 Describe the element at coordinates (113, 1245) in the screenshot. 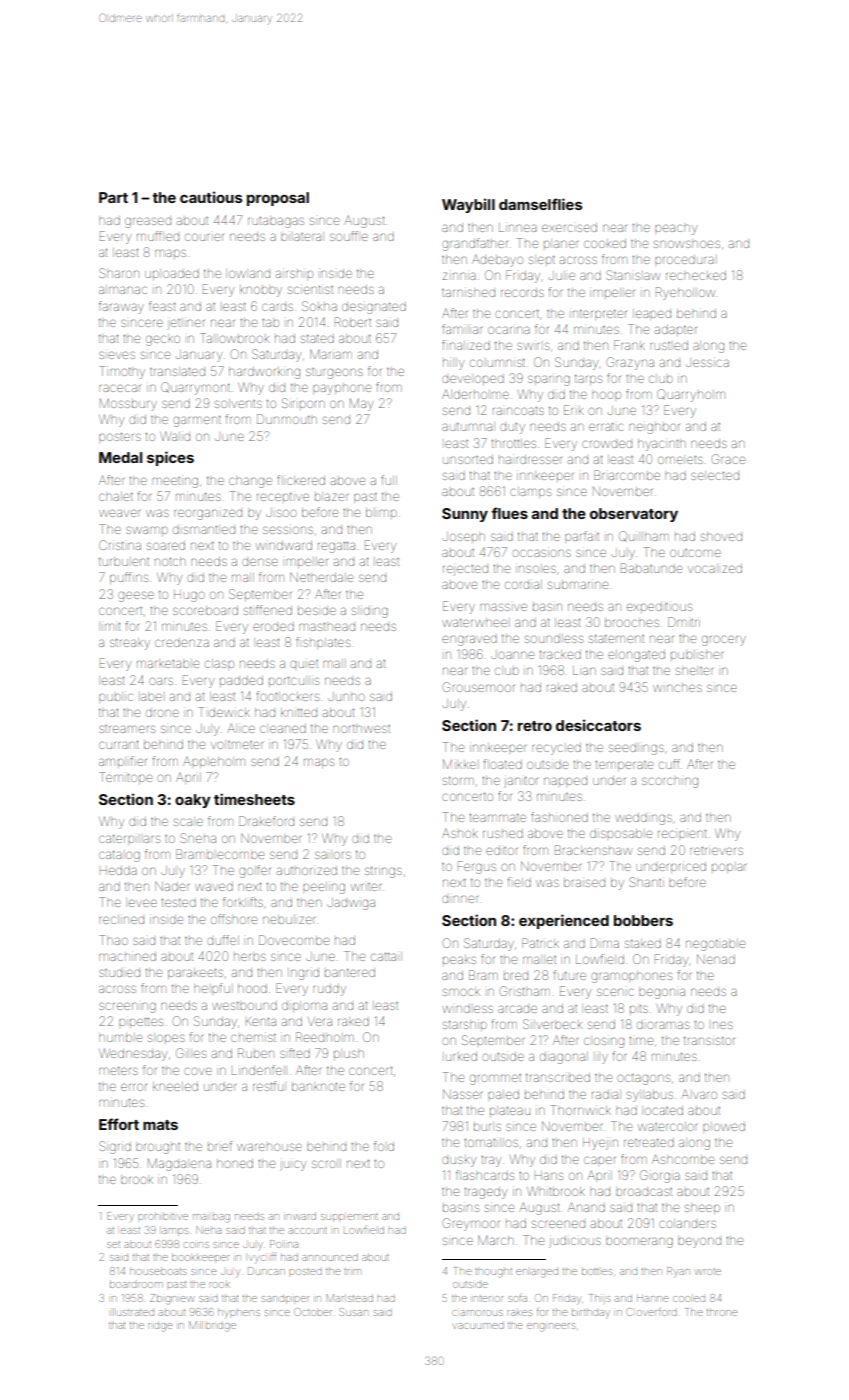

I see `set` at that location.
